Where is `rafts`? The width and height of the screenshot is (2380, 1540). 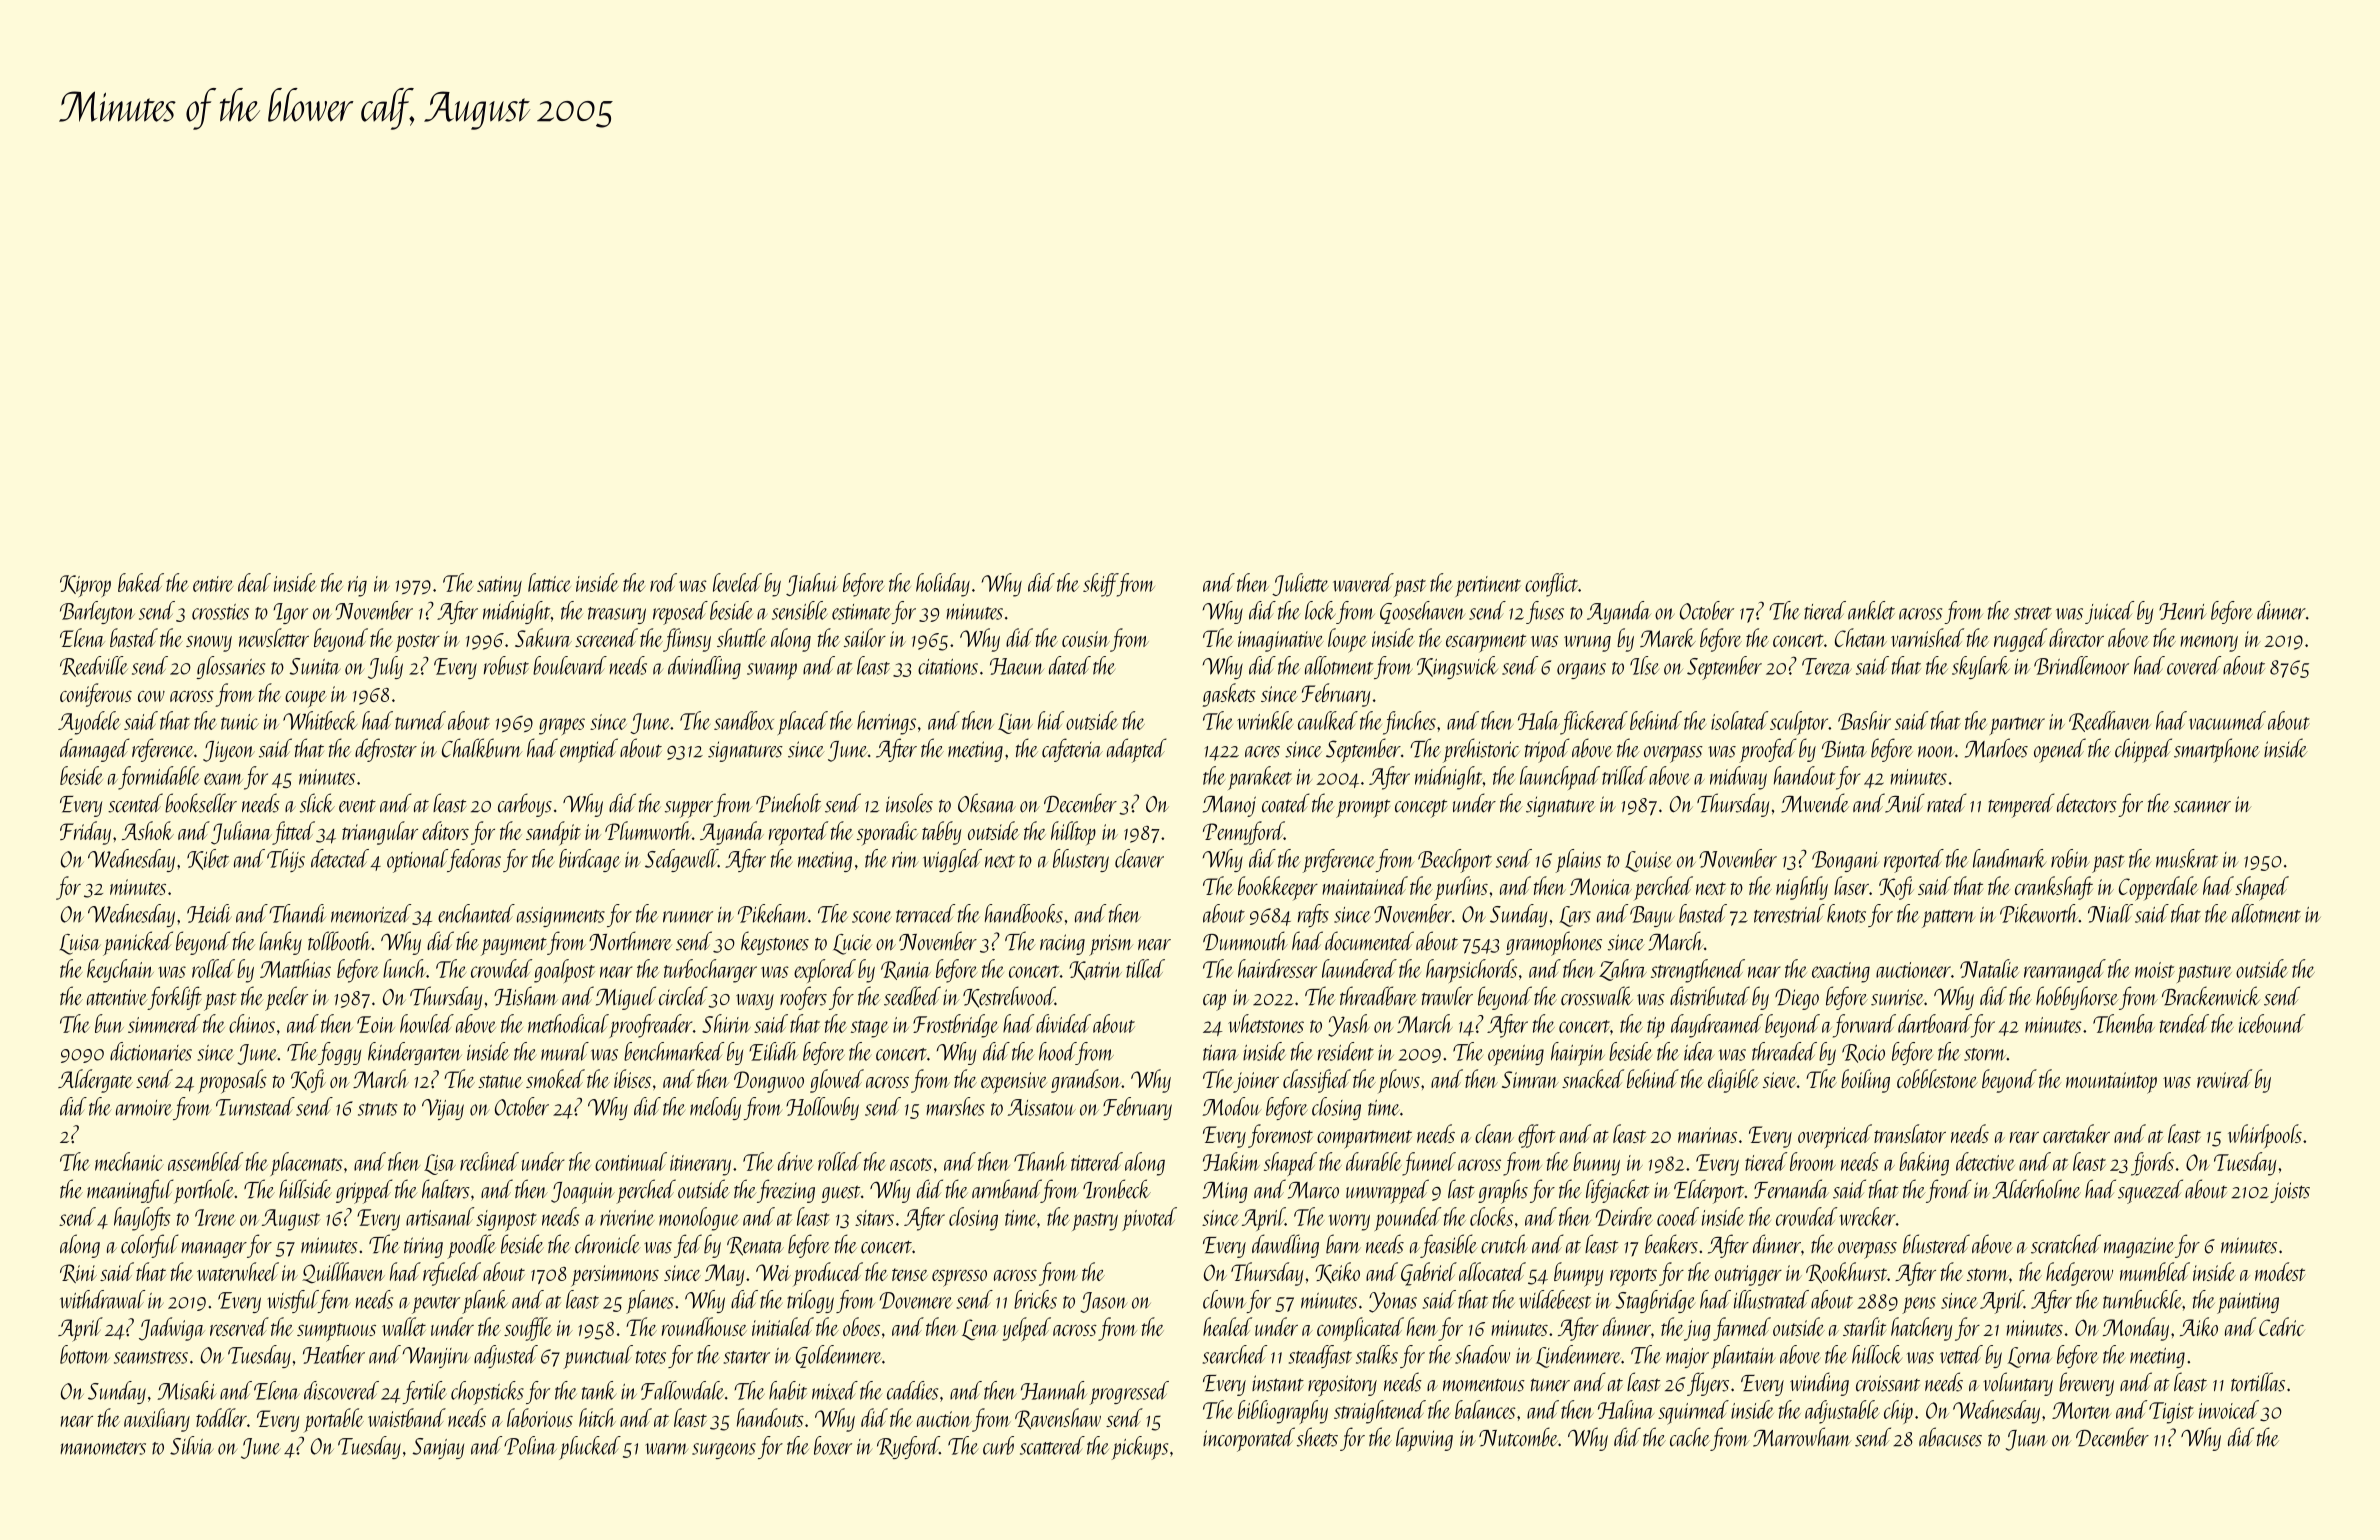
rafts is located at coordinates (1313, 915).
